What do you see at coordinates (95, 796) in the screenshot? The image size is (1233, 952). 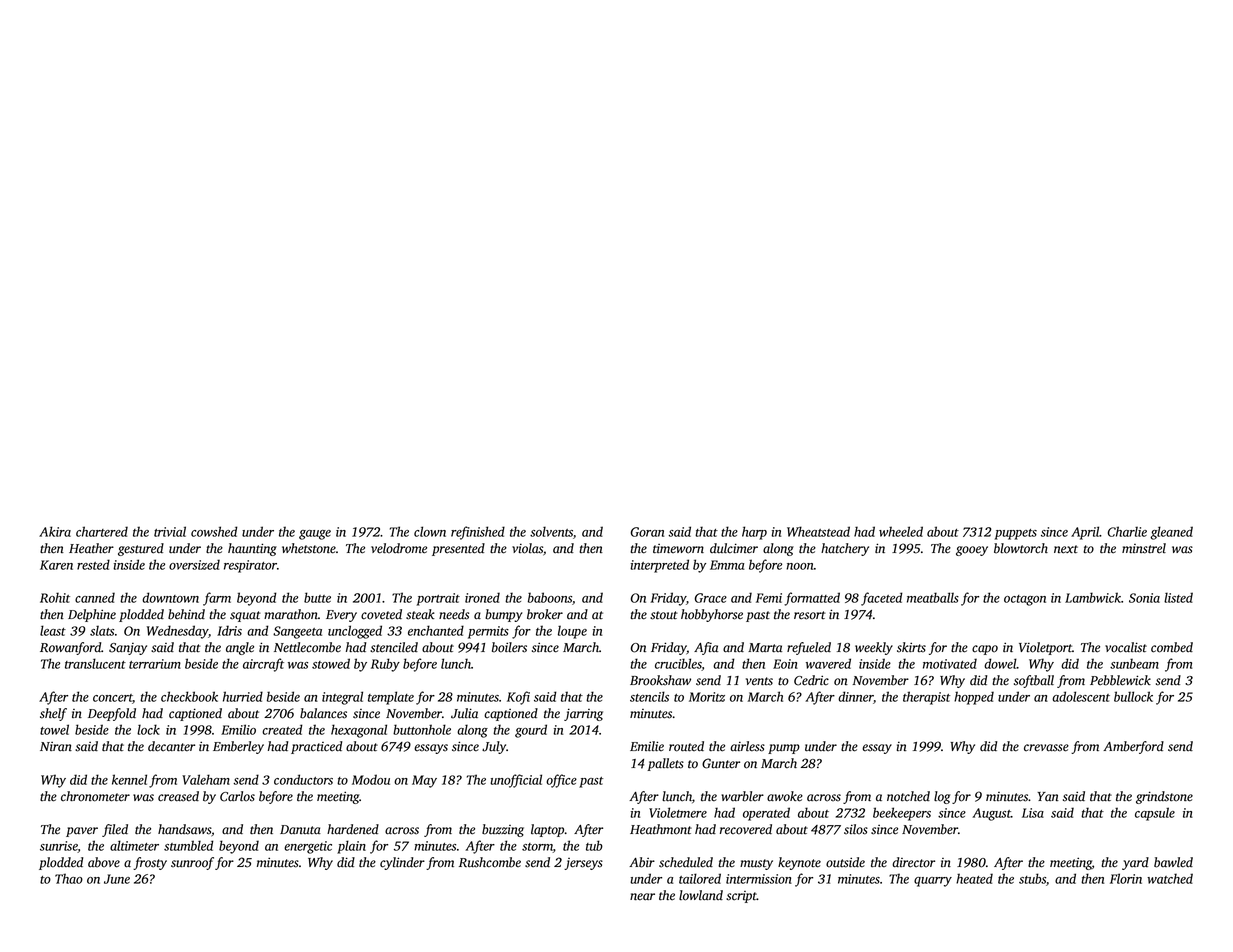 I see `chronometer` at bounding box center [95, 796].
